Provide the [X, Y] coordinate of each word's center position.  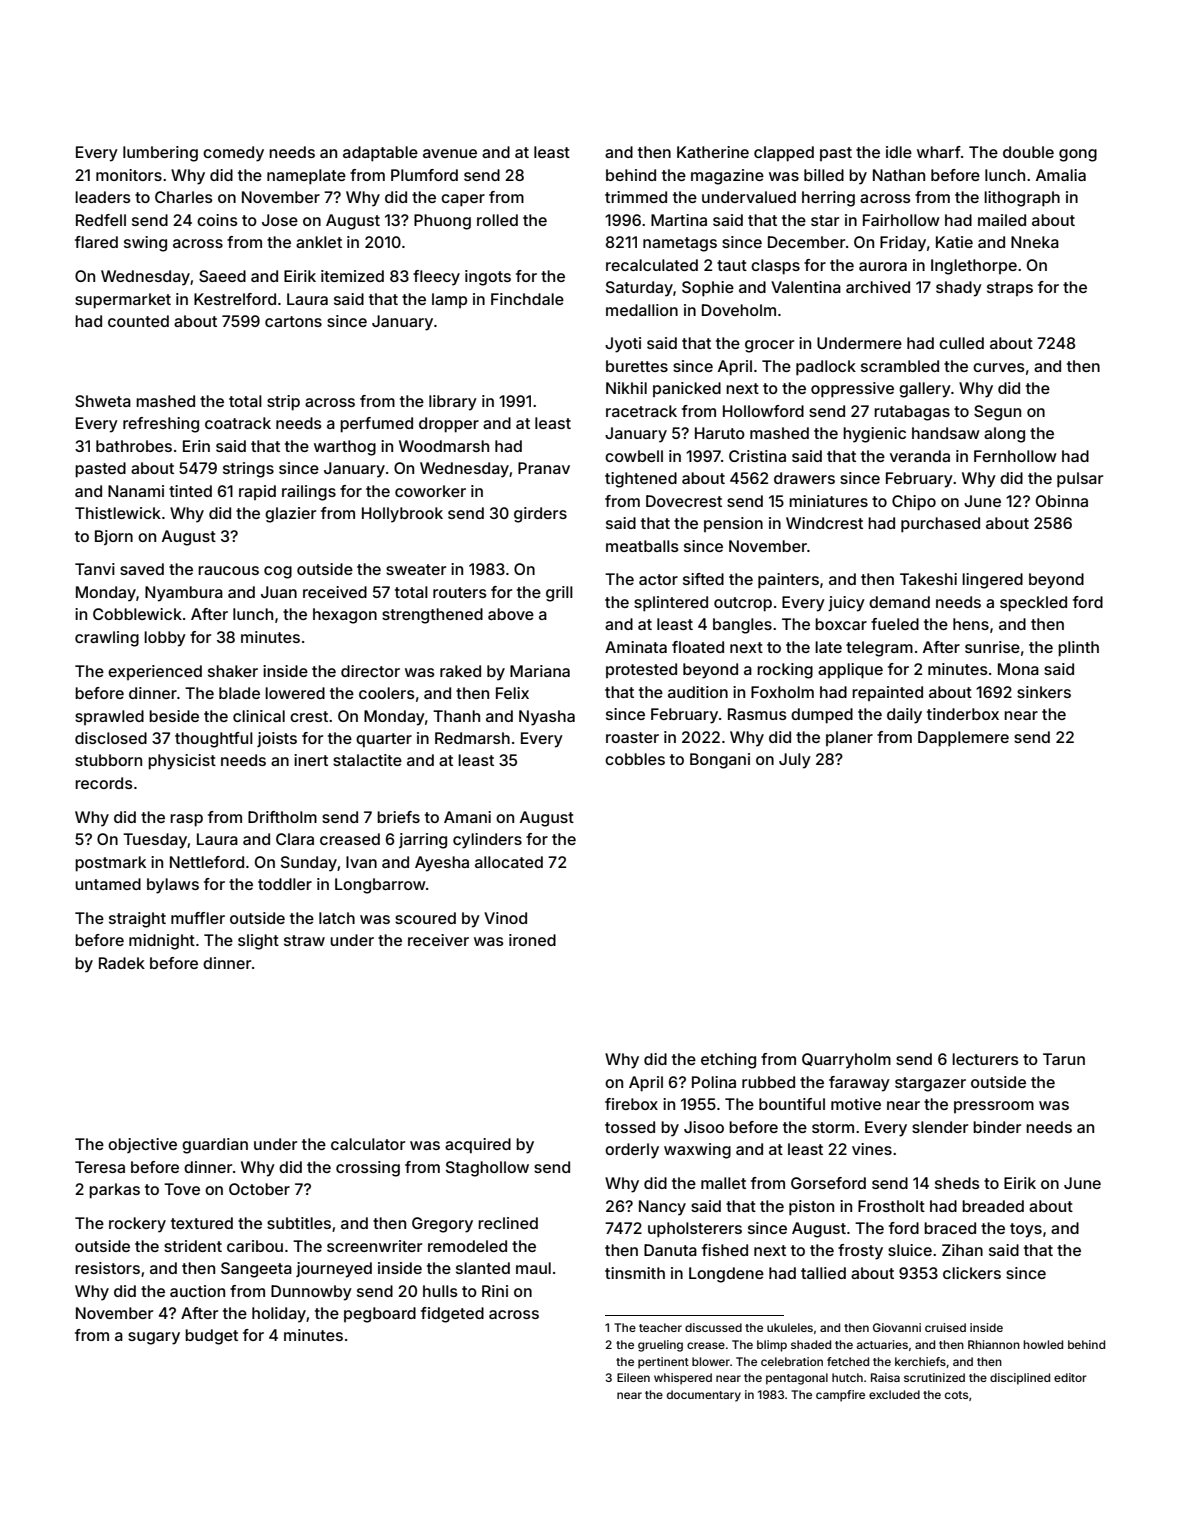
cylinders [487, 841]
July [795, 761]
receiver [438, 940]
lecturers [985, 1059]
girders [540, 515]
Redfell [101, 220]
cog [278, 572]
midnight [162, 942]
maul [533, 1268]
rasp [186, 820]
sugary [154, 1338]
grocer [769, 346]
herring [828, 199]
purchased [940, 525]
